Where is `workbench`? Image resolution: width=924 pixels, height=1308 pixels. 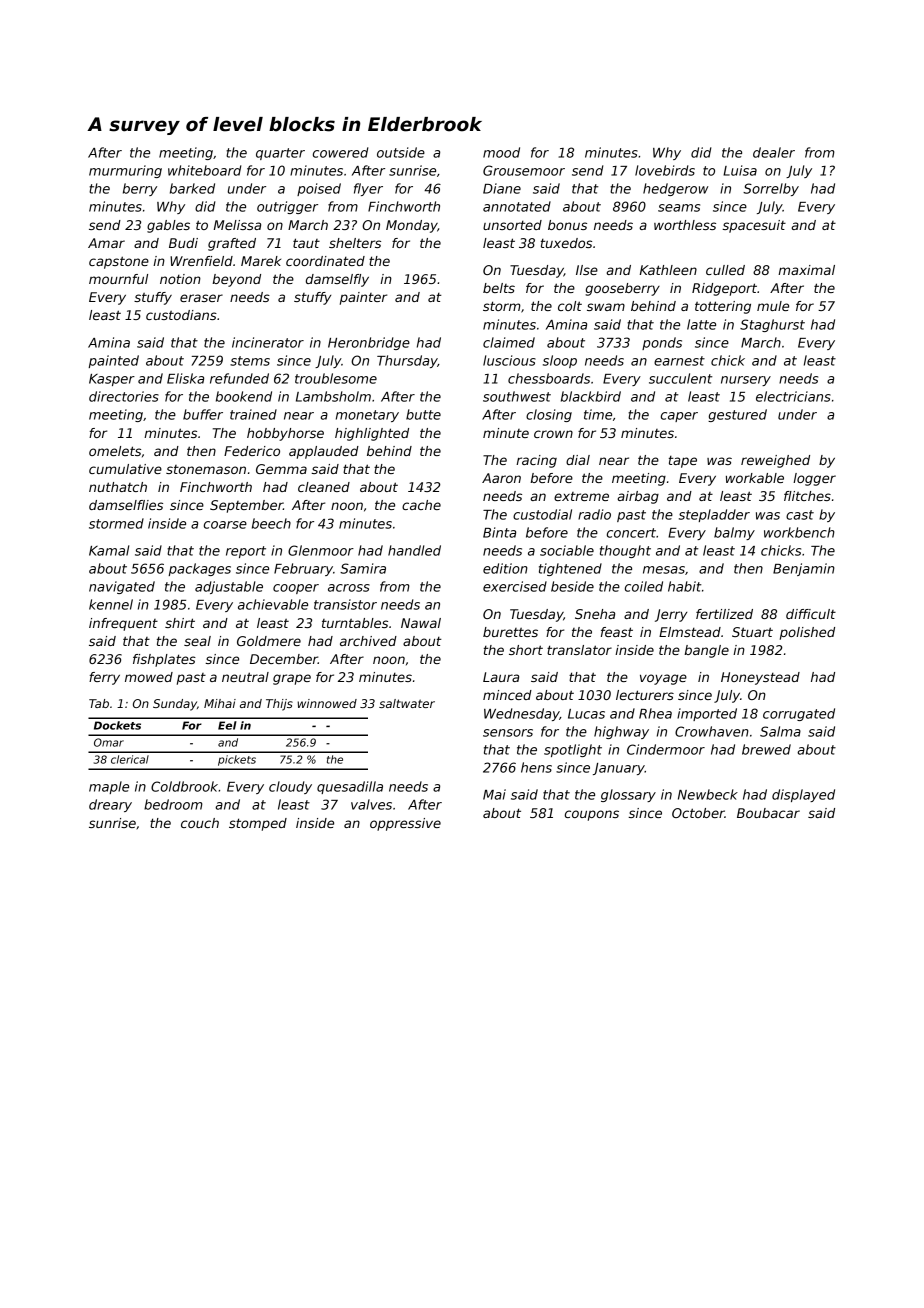 workbench is located at coordinates (799, 532).
